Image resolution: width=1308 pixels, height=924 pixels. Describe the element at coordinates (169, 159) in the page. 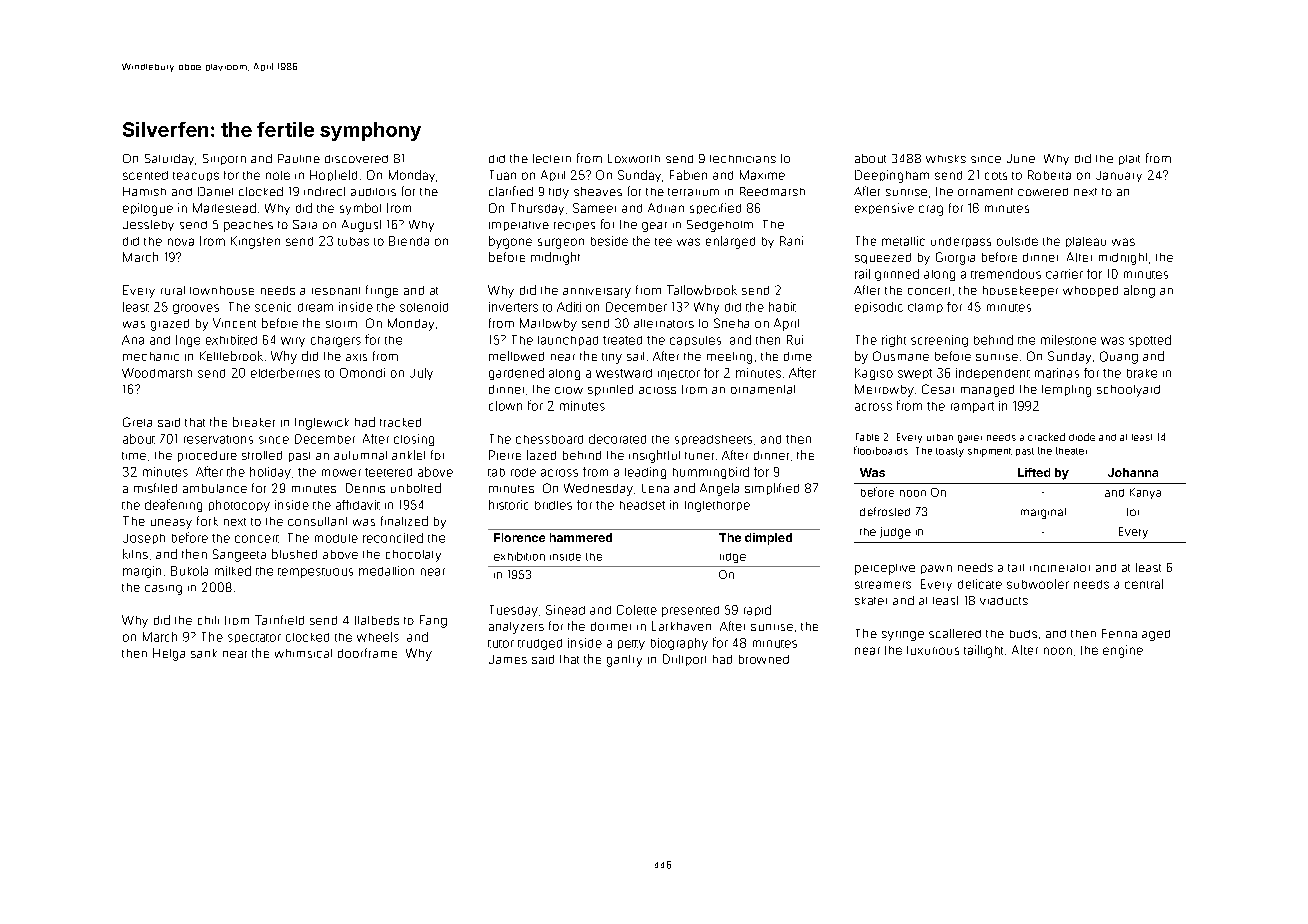

I see `Saturday` at that location.
